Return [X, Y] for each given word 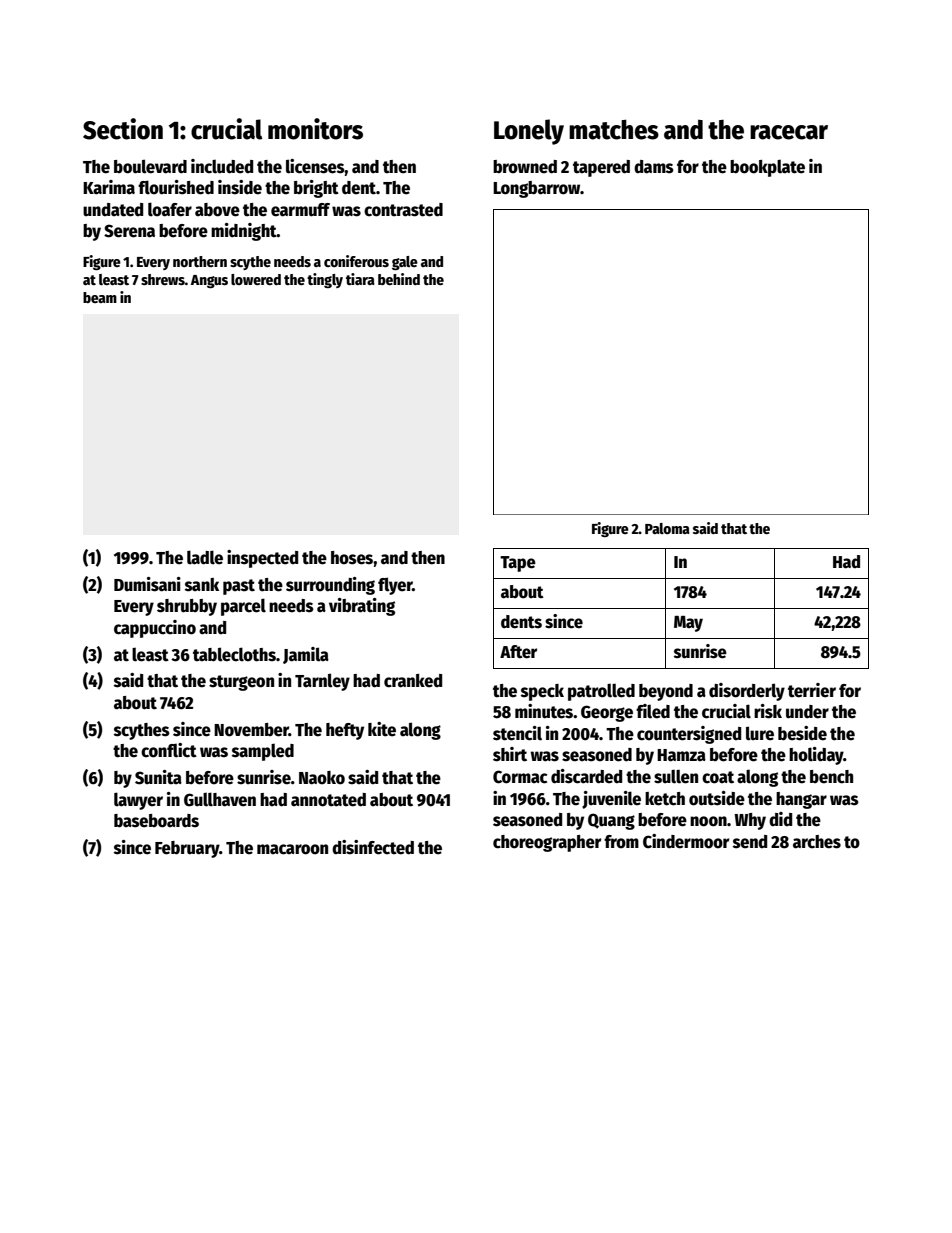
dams [654, 167]
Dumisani [147, 584]
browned [525, 167]
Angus [209, 281]
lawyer [138, 801]
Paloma [667, 528]
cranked [413, 681]
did [780, 819]
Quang [611, 821]
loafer [170, 209]
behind [399, 279]
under [807, 712]
